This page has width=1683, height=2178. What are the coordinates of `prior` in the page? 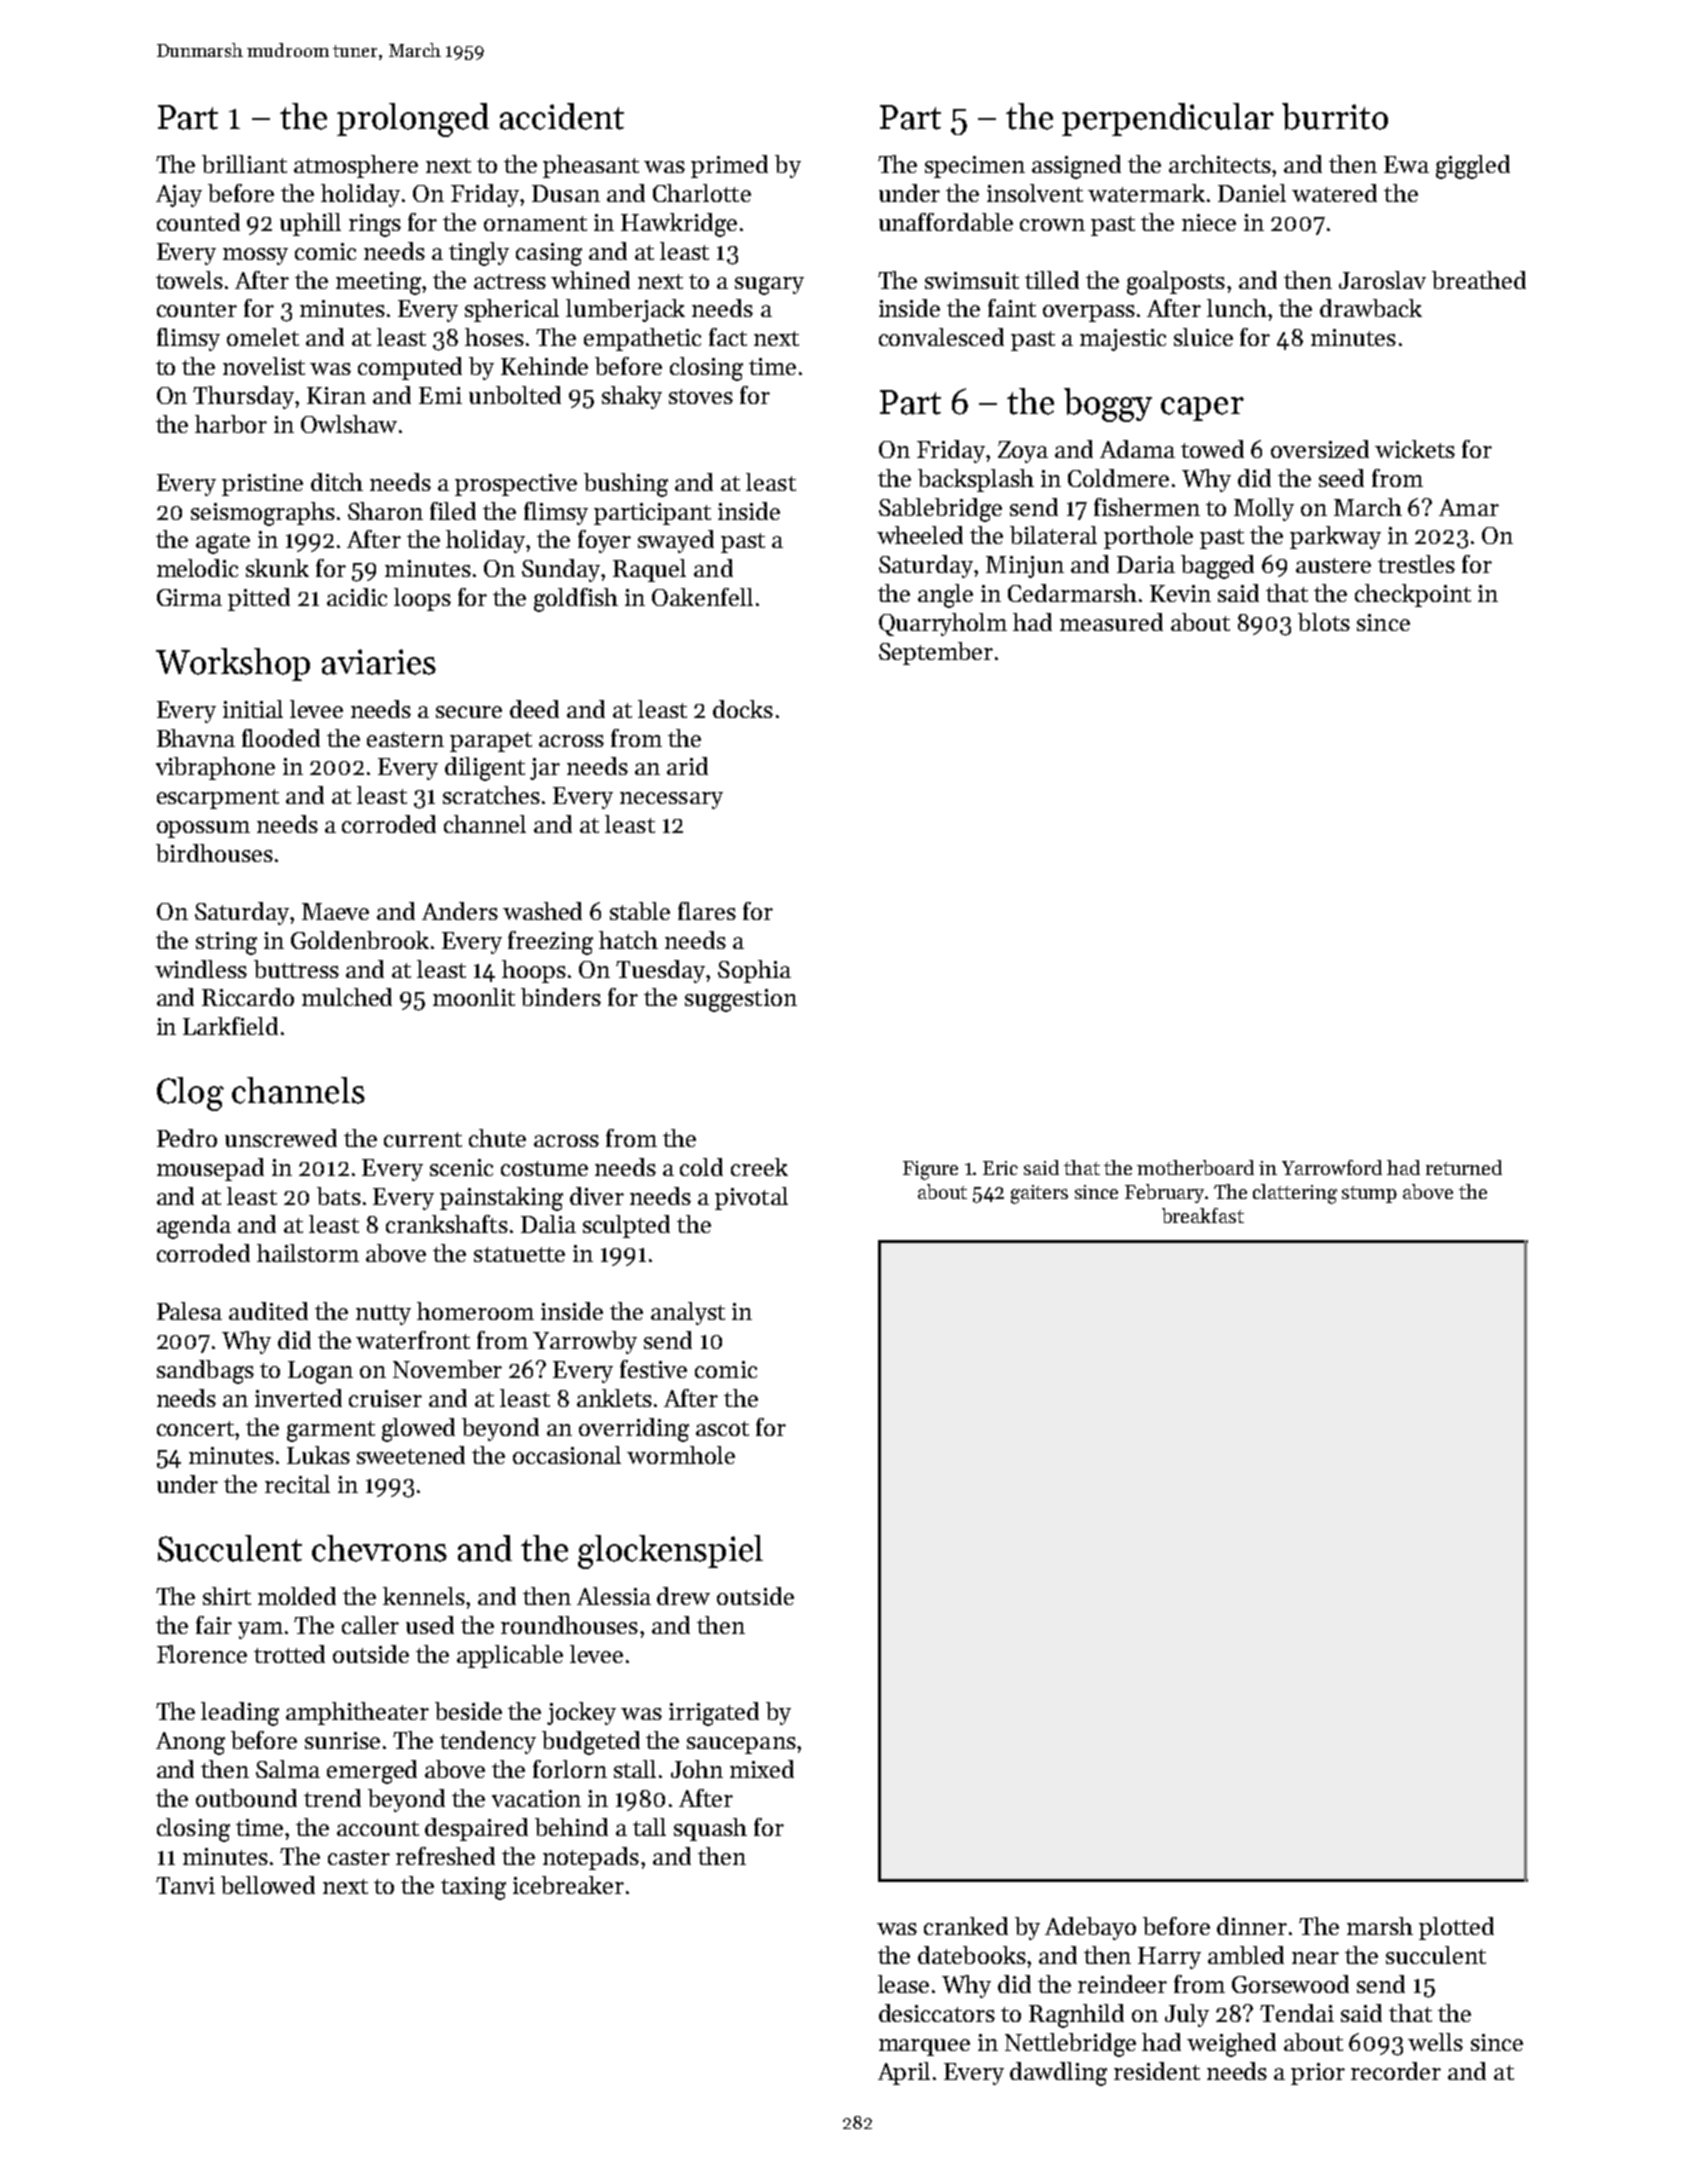 It's located at (1318, 2074).
